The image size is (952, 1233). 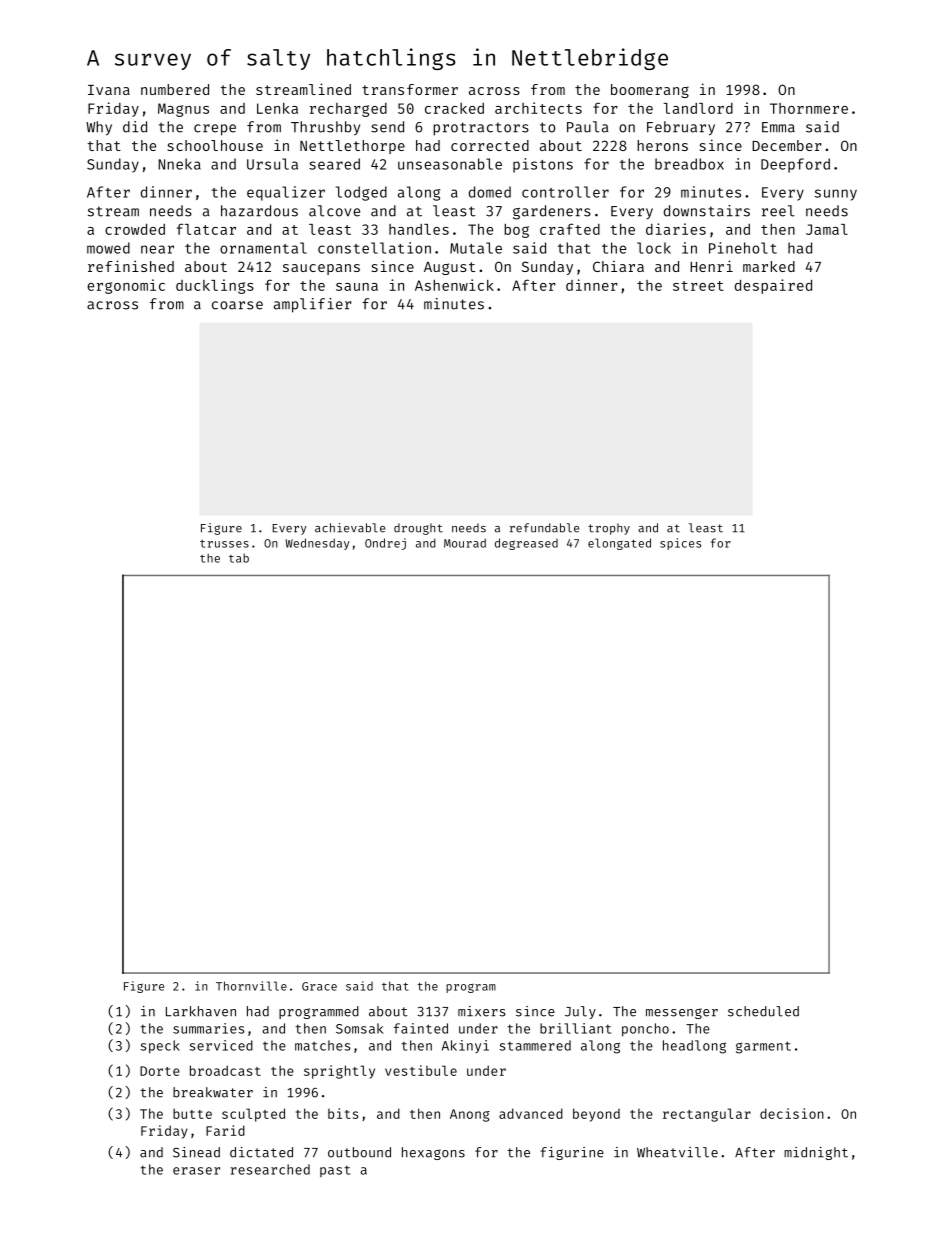 I want to click on Emma, so click(x=778, y=127).
